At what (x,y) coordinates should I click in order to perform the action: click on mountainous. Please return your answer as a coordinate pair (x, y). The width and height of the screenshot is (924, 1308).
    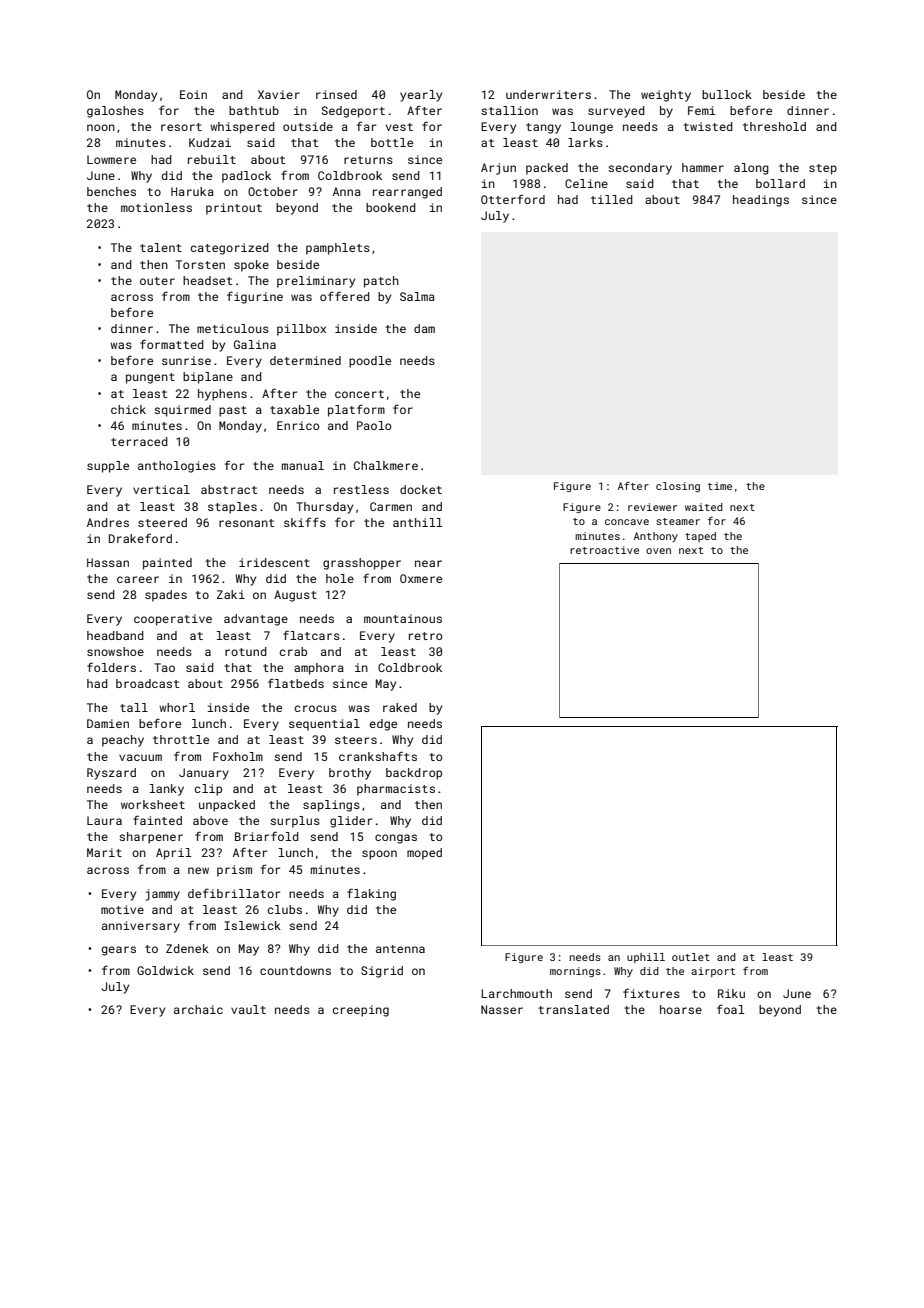
    Looking at the image, I should click on (403, 618).
